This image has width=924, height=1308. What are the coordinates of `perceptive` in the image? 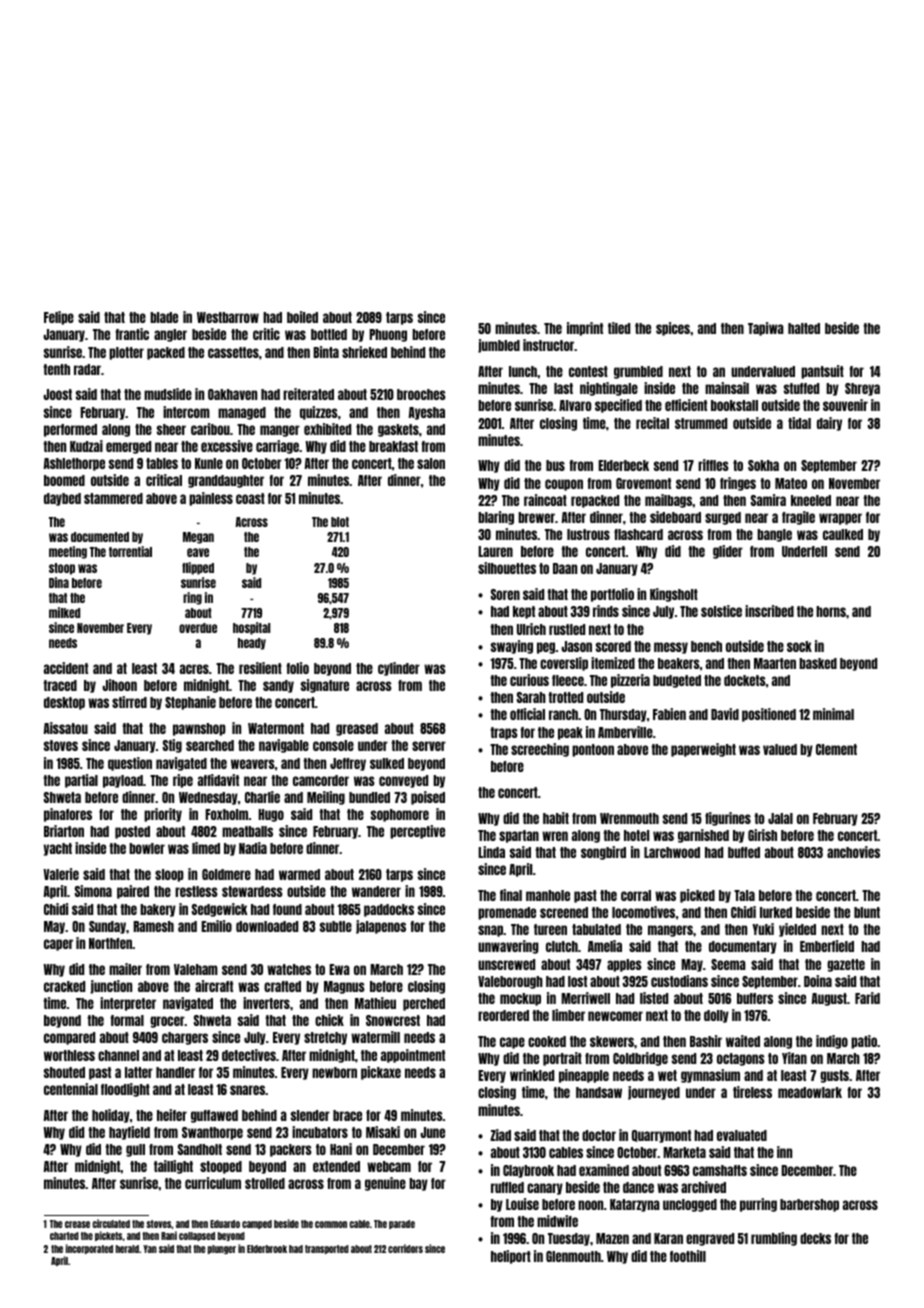 It's located at (417, 832).
